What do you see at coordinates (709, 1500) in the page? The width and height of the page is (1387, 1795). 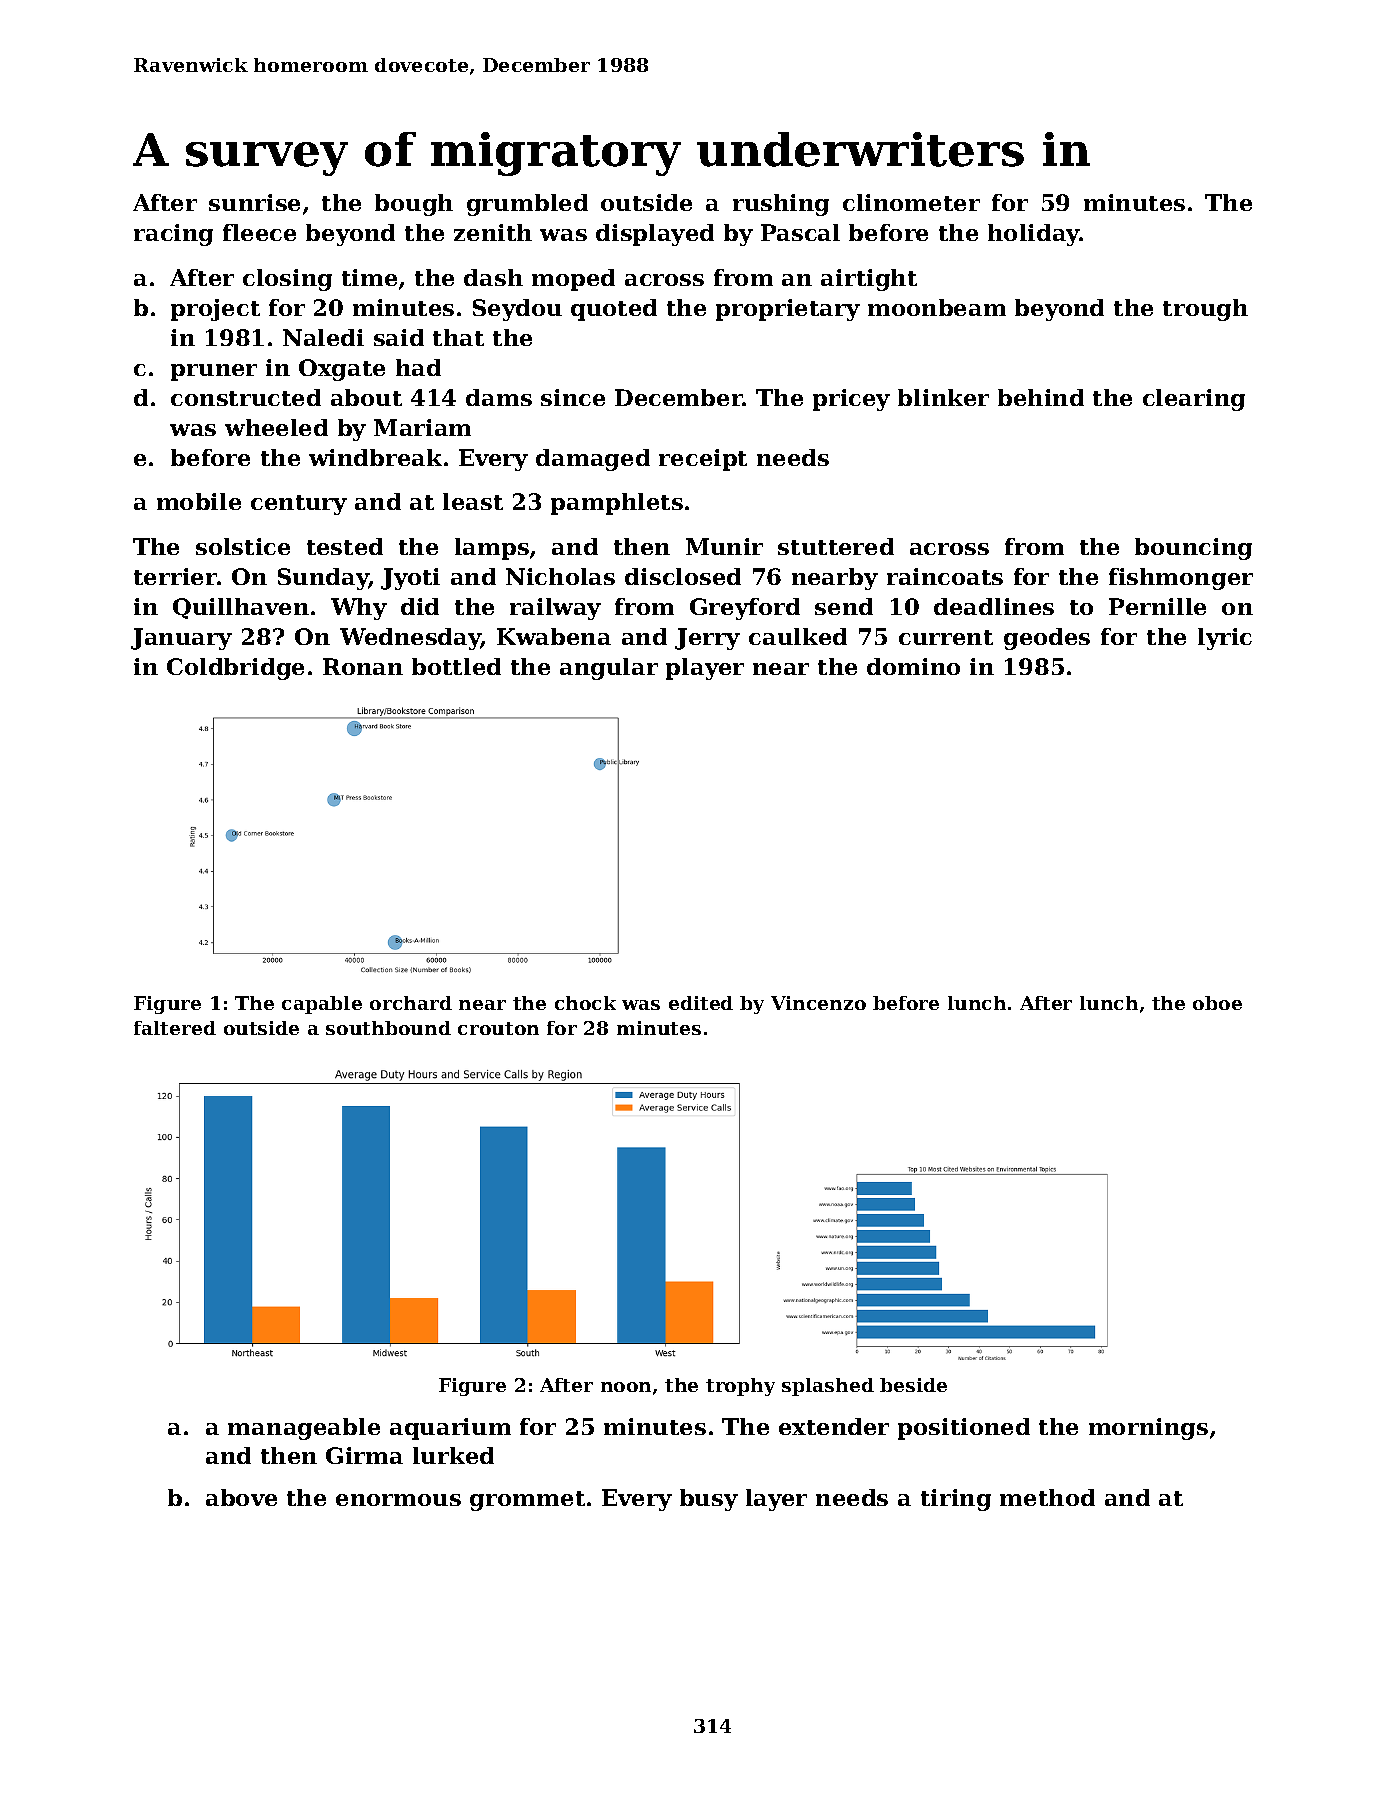 I see `busy` at bounding box center [709, 1500].
